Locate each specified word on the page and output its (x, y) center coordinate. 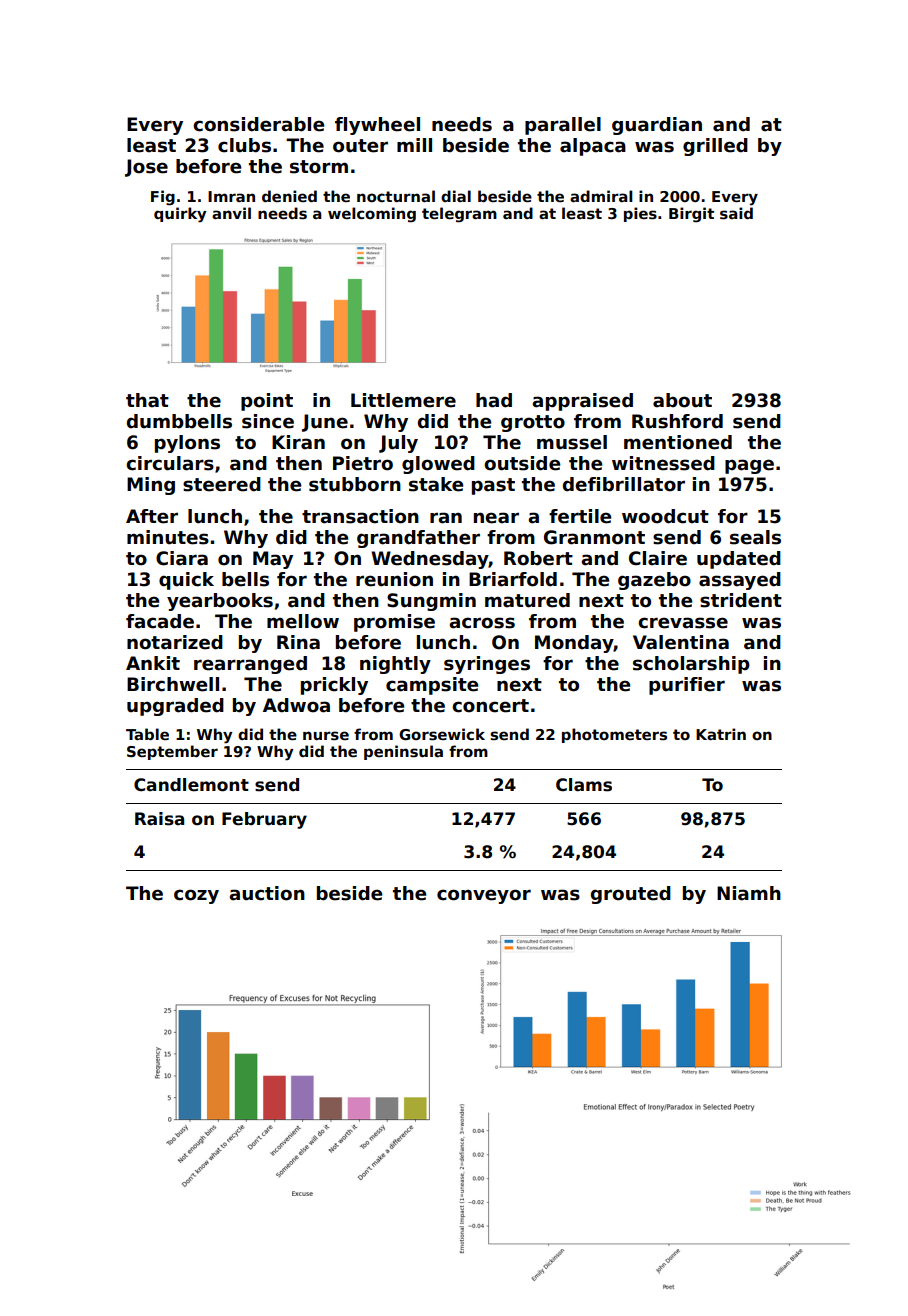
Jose (146, 168)
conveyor (484, 896)
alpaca (593, 147)
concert (490, 706)
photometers (614, 735)
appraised (582, 402)
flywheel (377, 126)
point (267, 402)
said (736, 213)
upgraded (175, 707)
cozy (196, 896)
